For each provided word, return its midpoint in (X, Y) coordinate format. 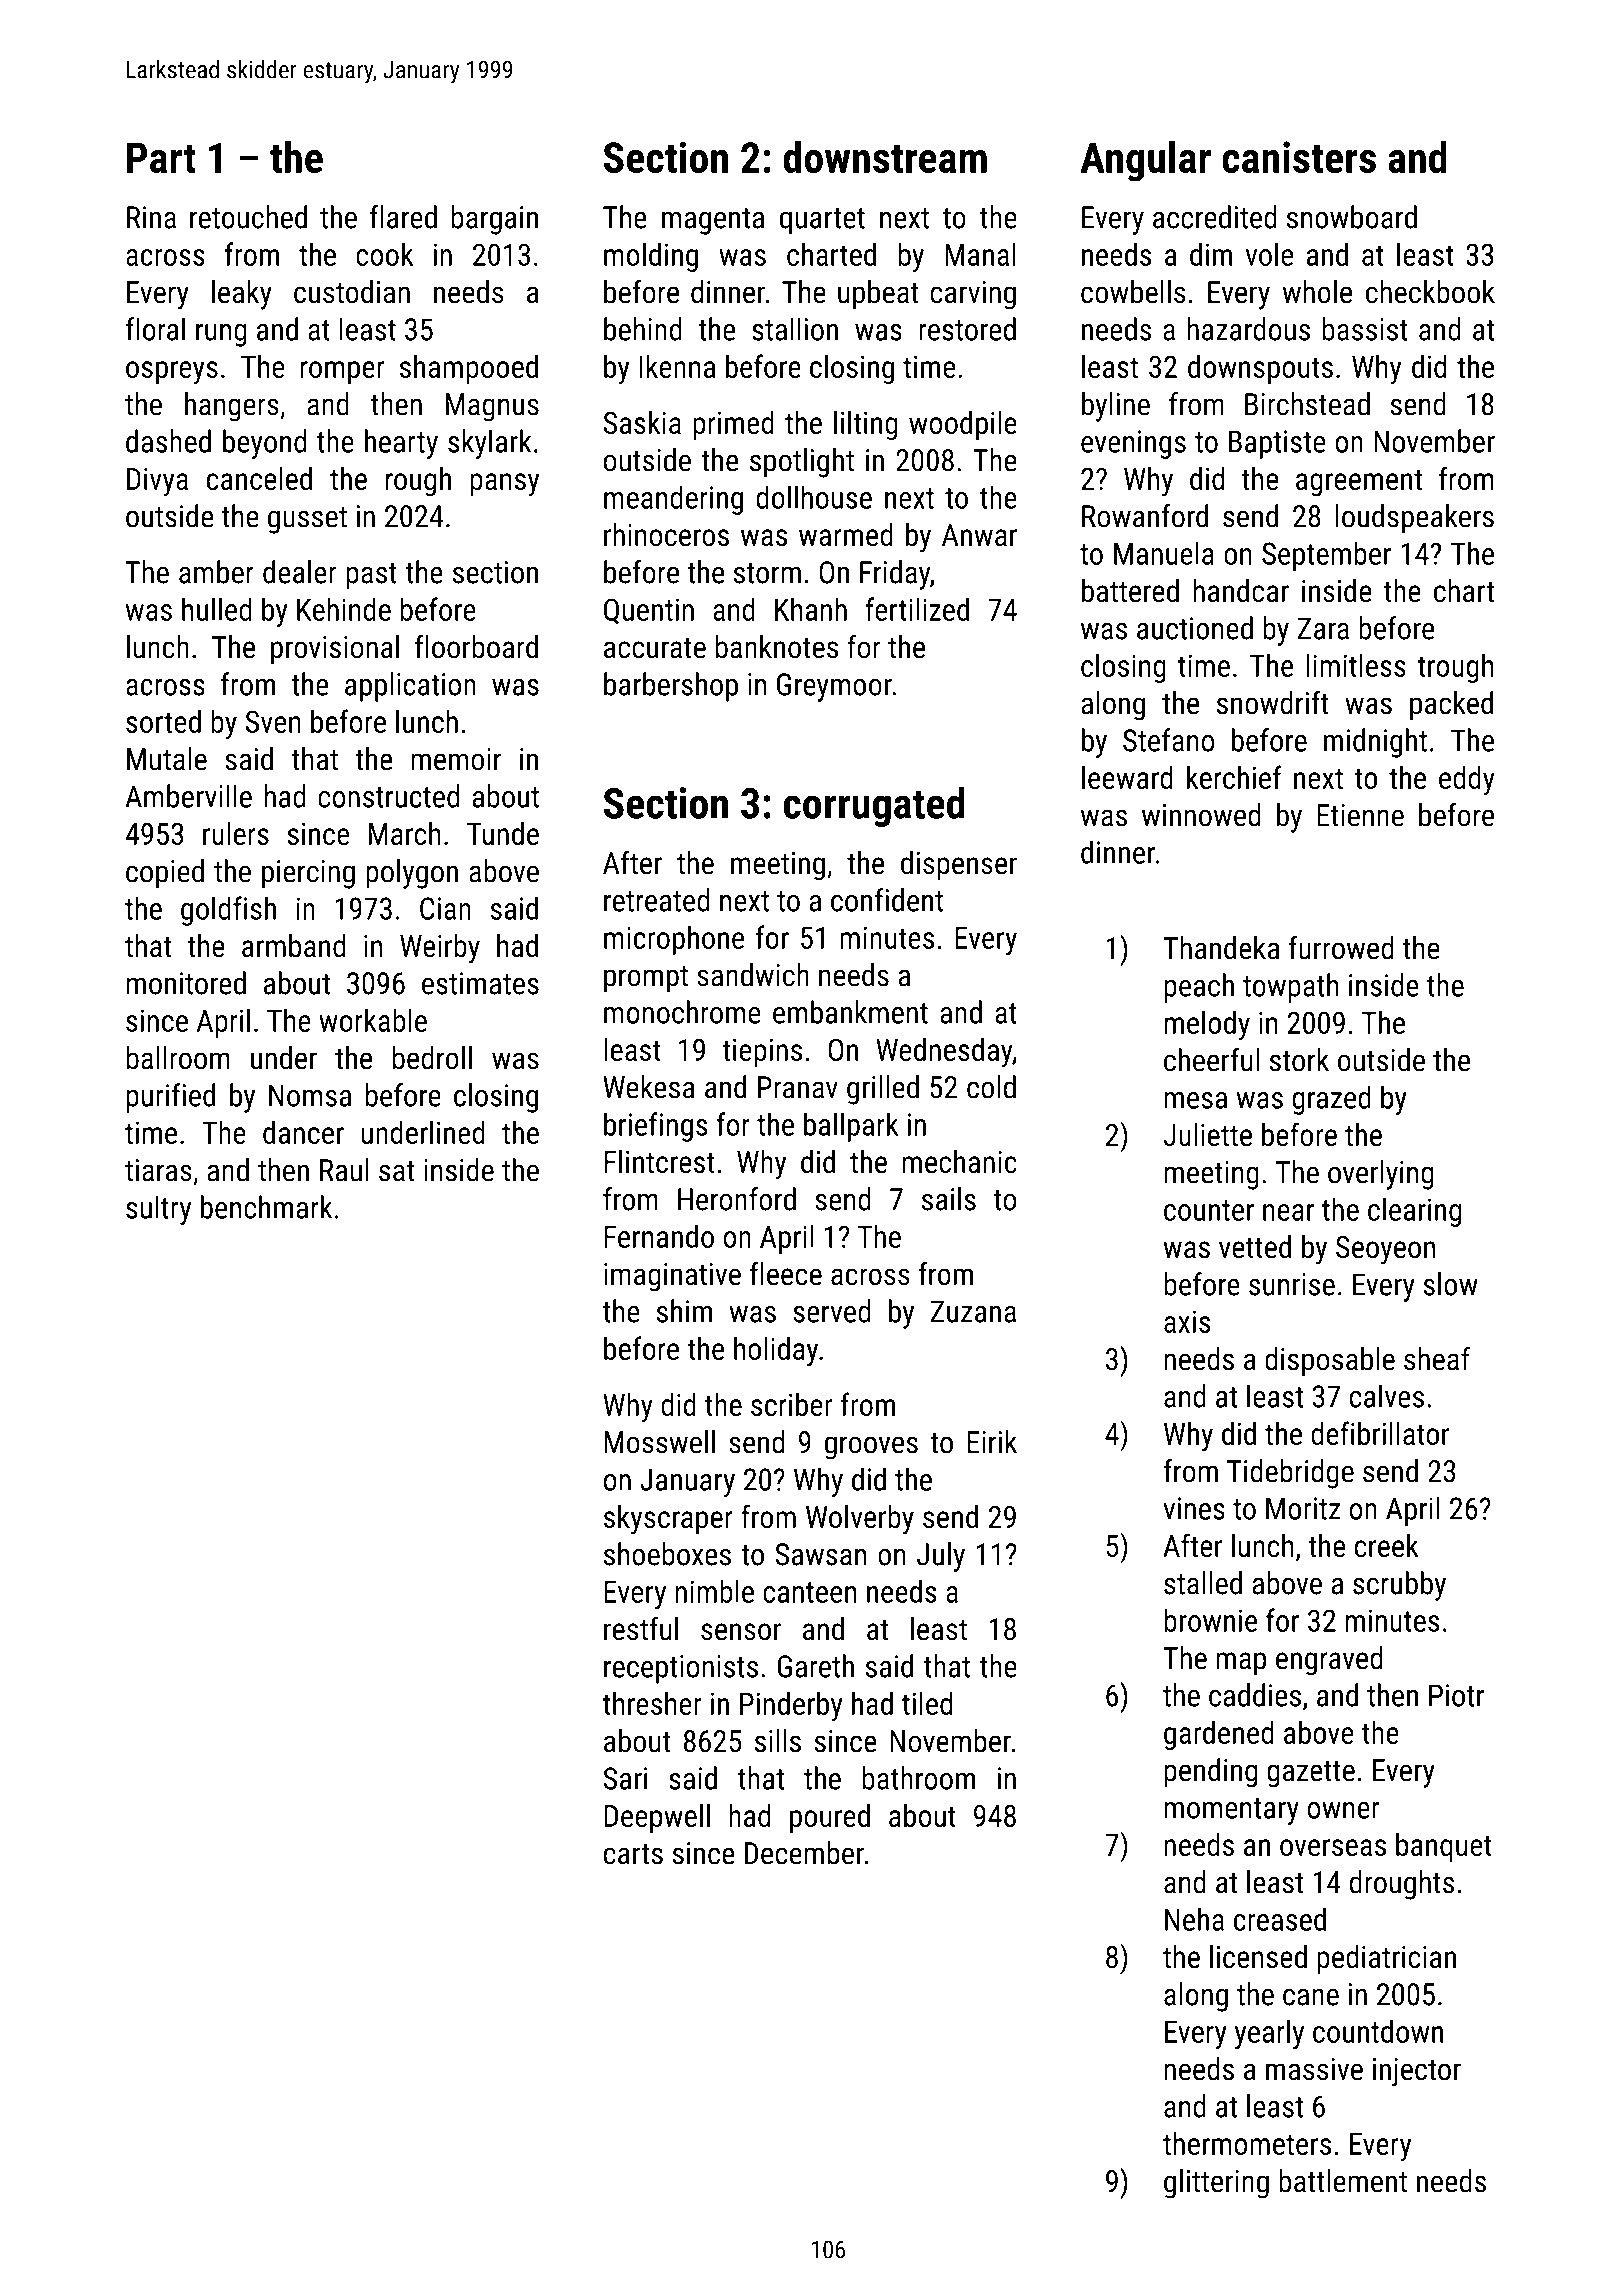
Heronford (737, 1199)
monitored (186, 983)
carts (633, 1854)
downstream (885, 157)
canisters (1299, 157)
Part (161, 157)
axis (1187, 1321)
